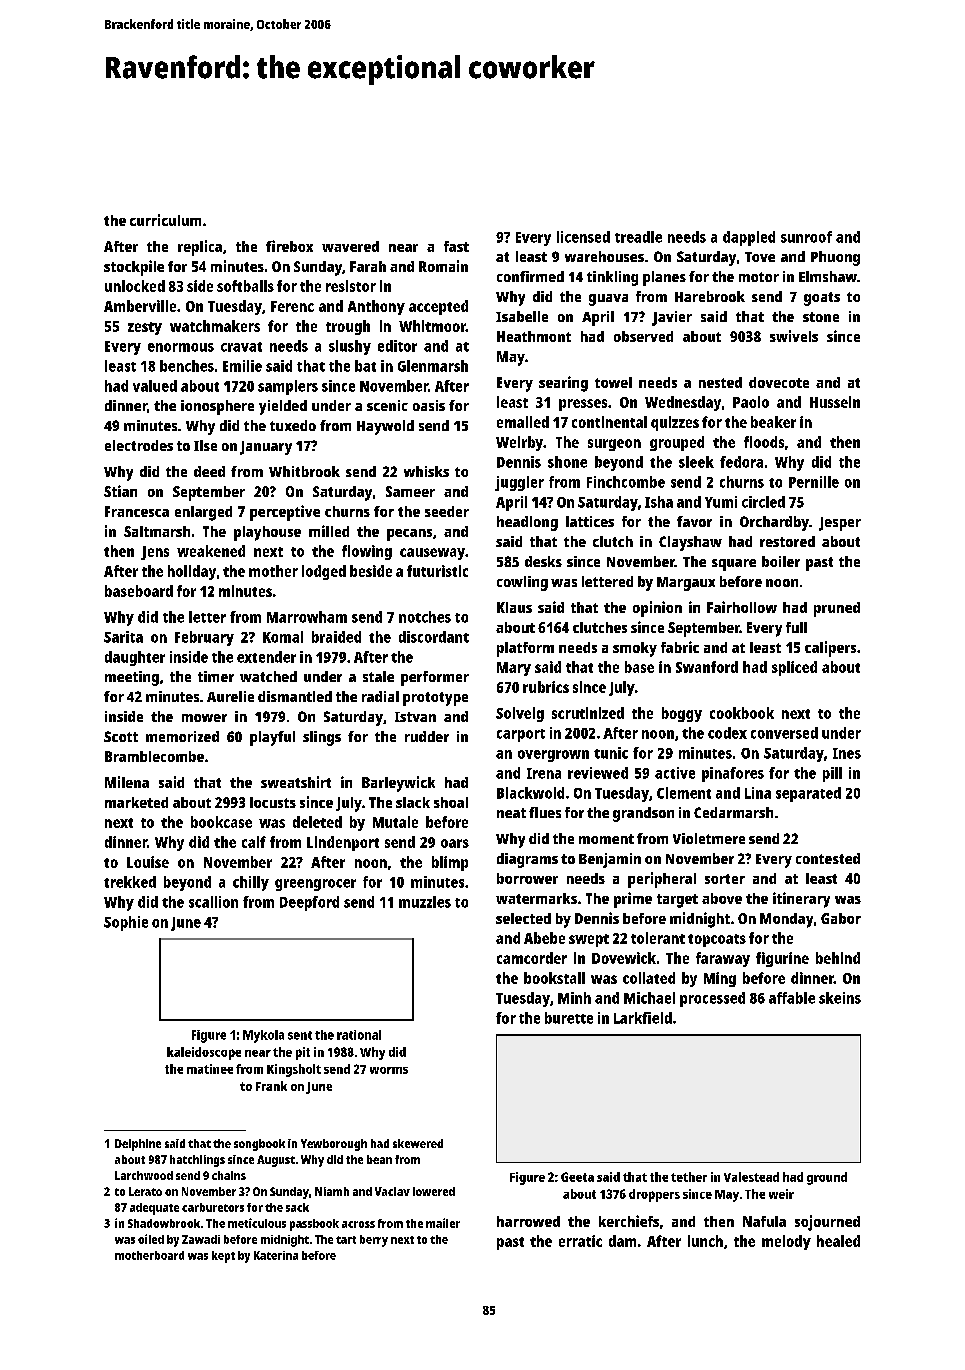  I want to click on scenic, so click(387, 405).
